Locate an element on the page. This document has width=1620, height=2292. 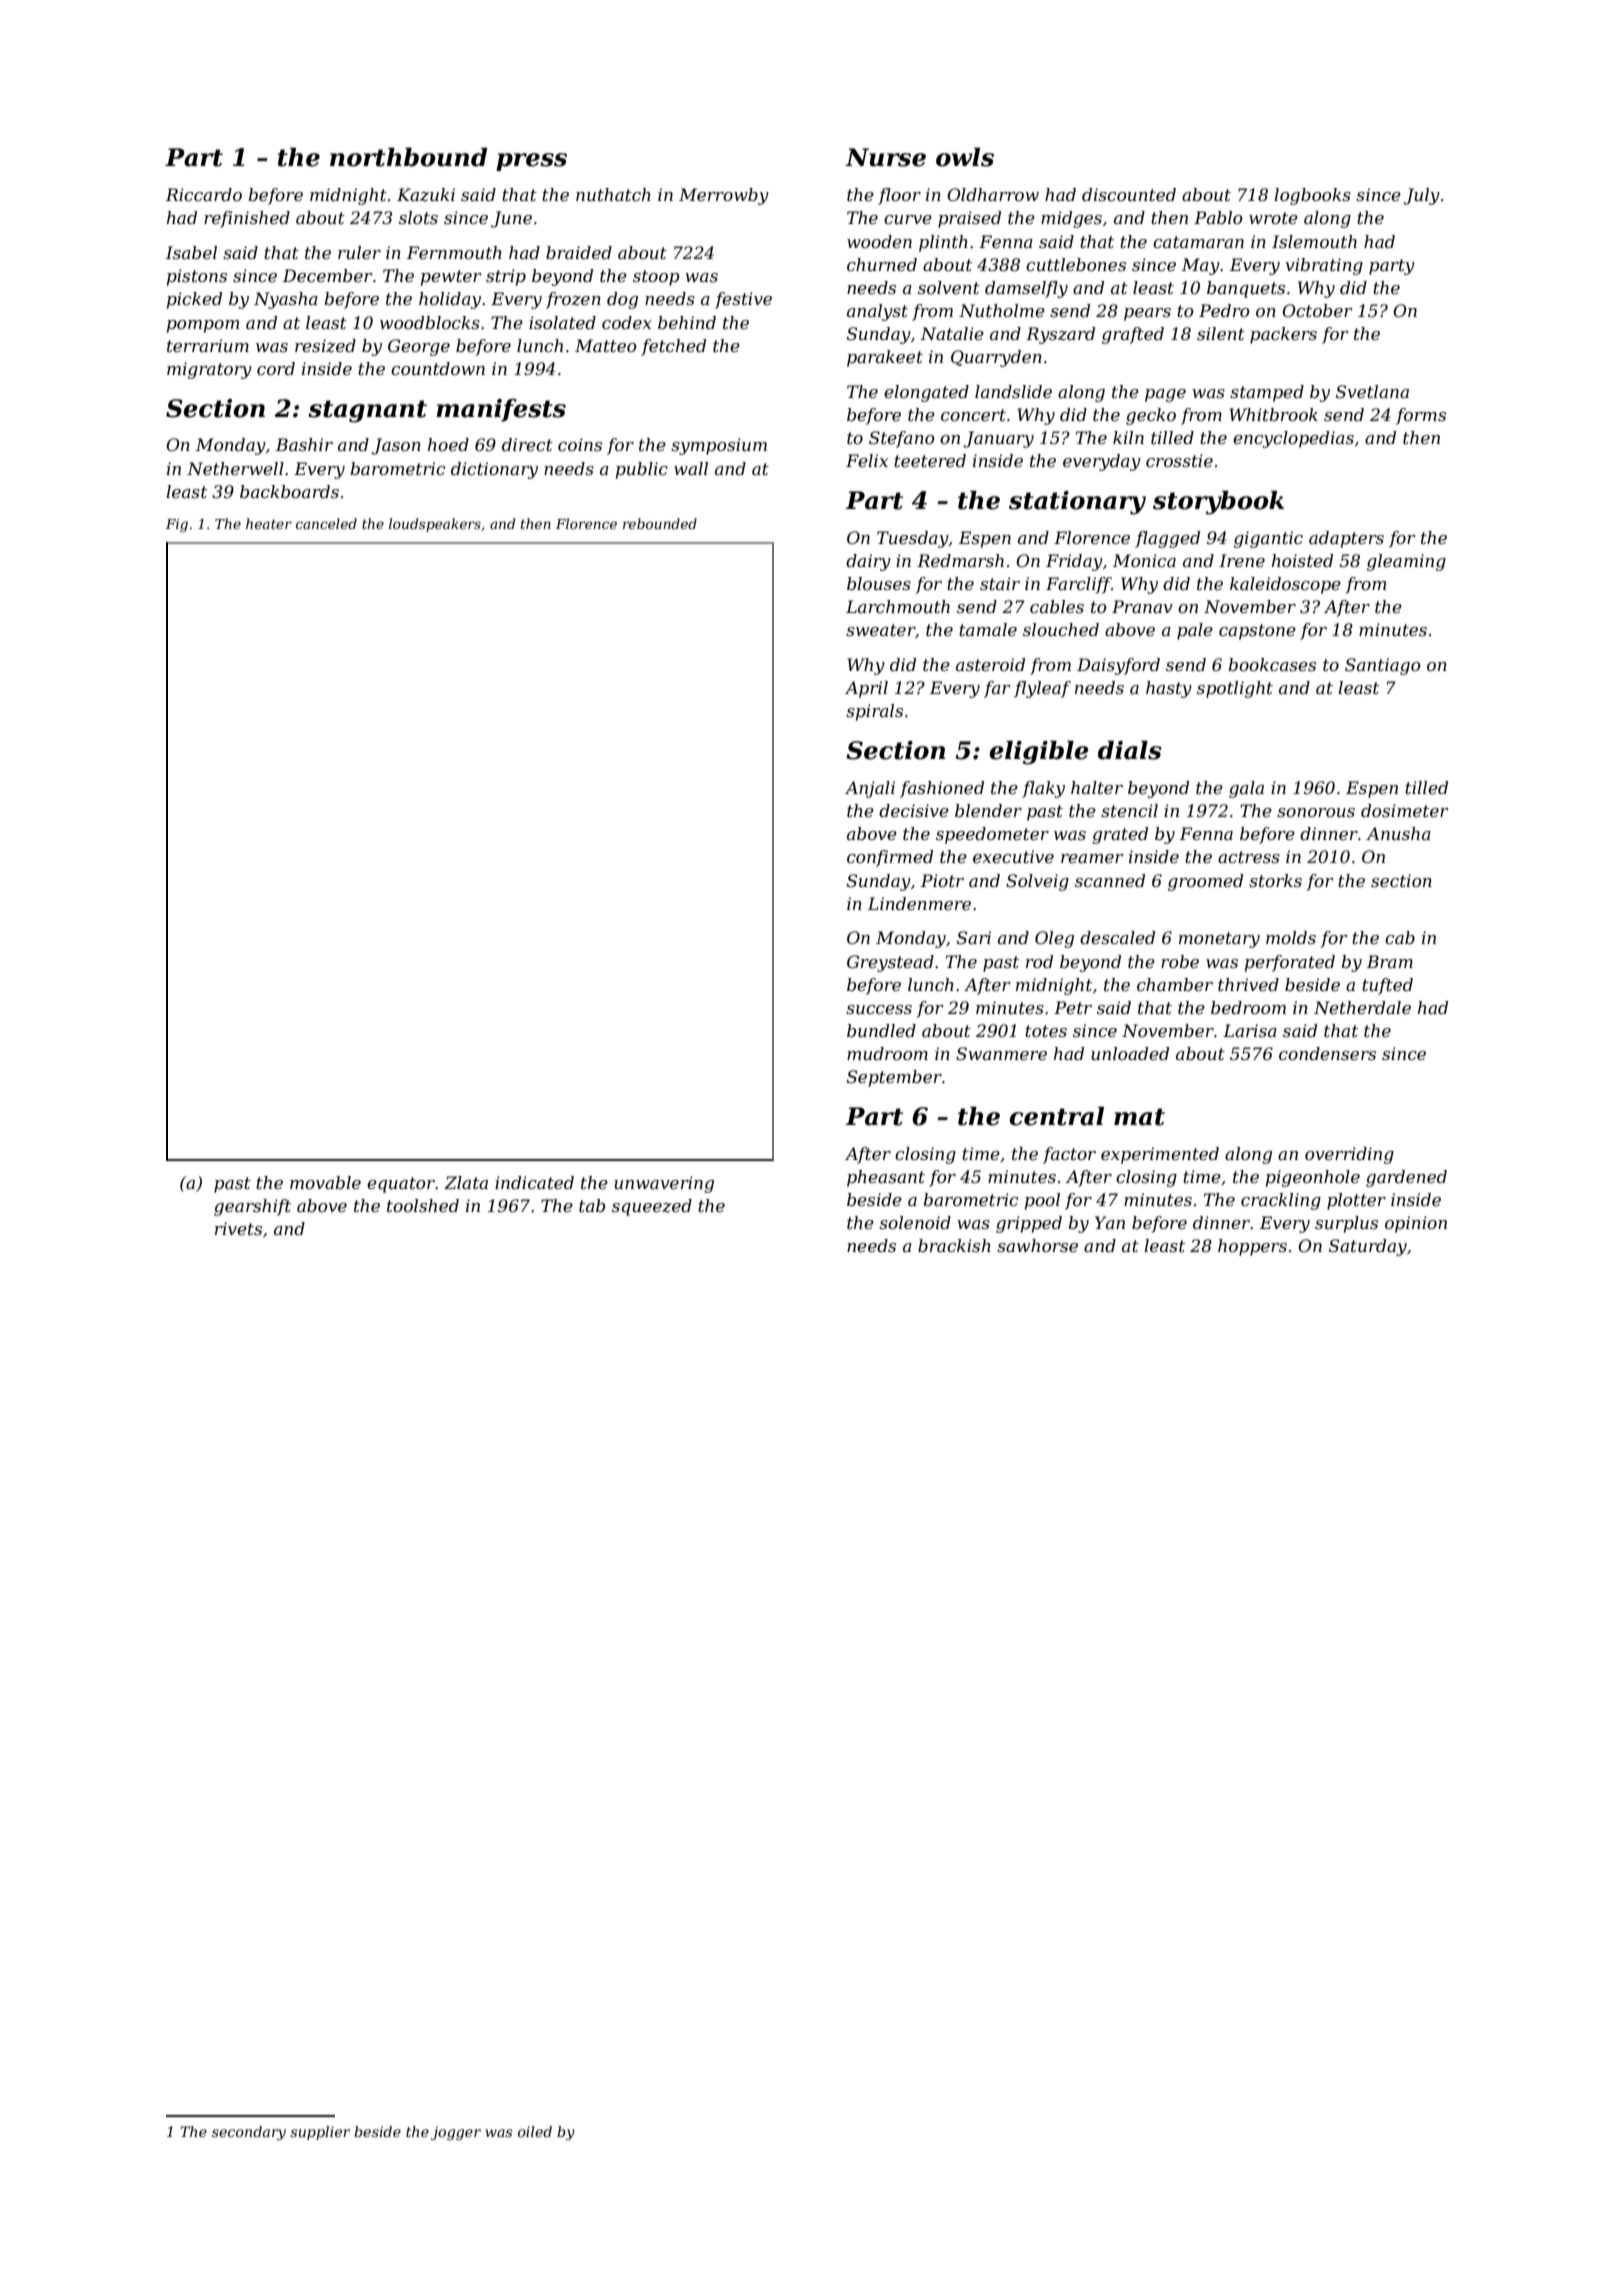
Riccardo is located at coordinates (204, 194).
